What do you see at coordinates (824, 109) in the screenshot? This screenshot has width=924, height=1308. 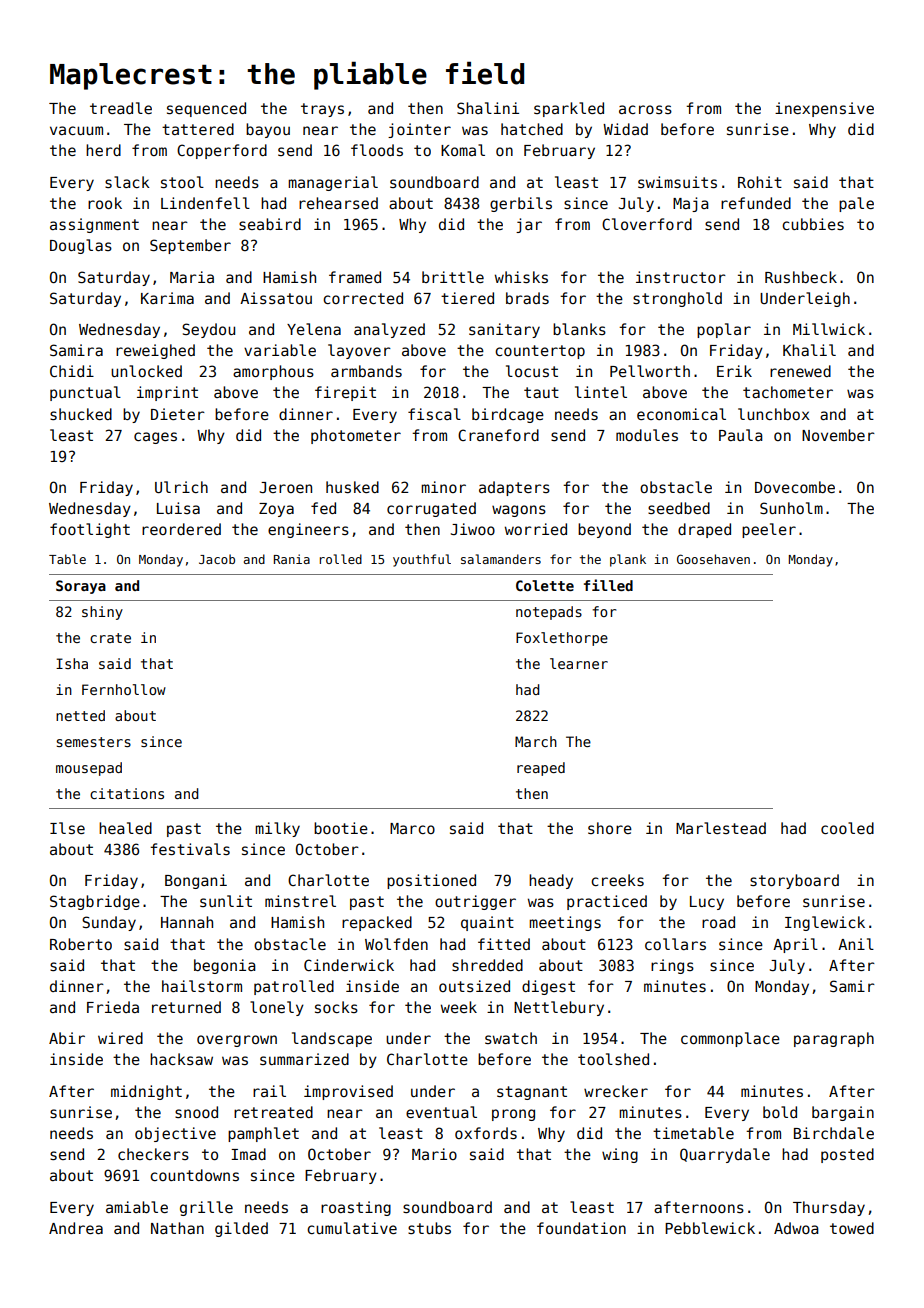 I see `inexpensive` at bounding box center [824, 109].
